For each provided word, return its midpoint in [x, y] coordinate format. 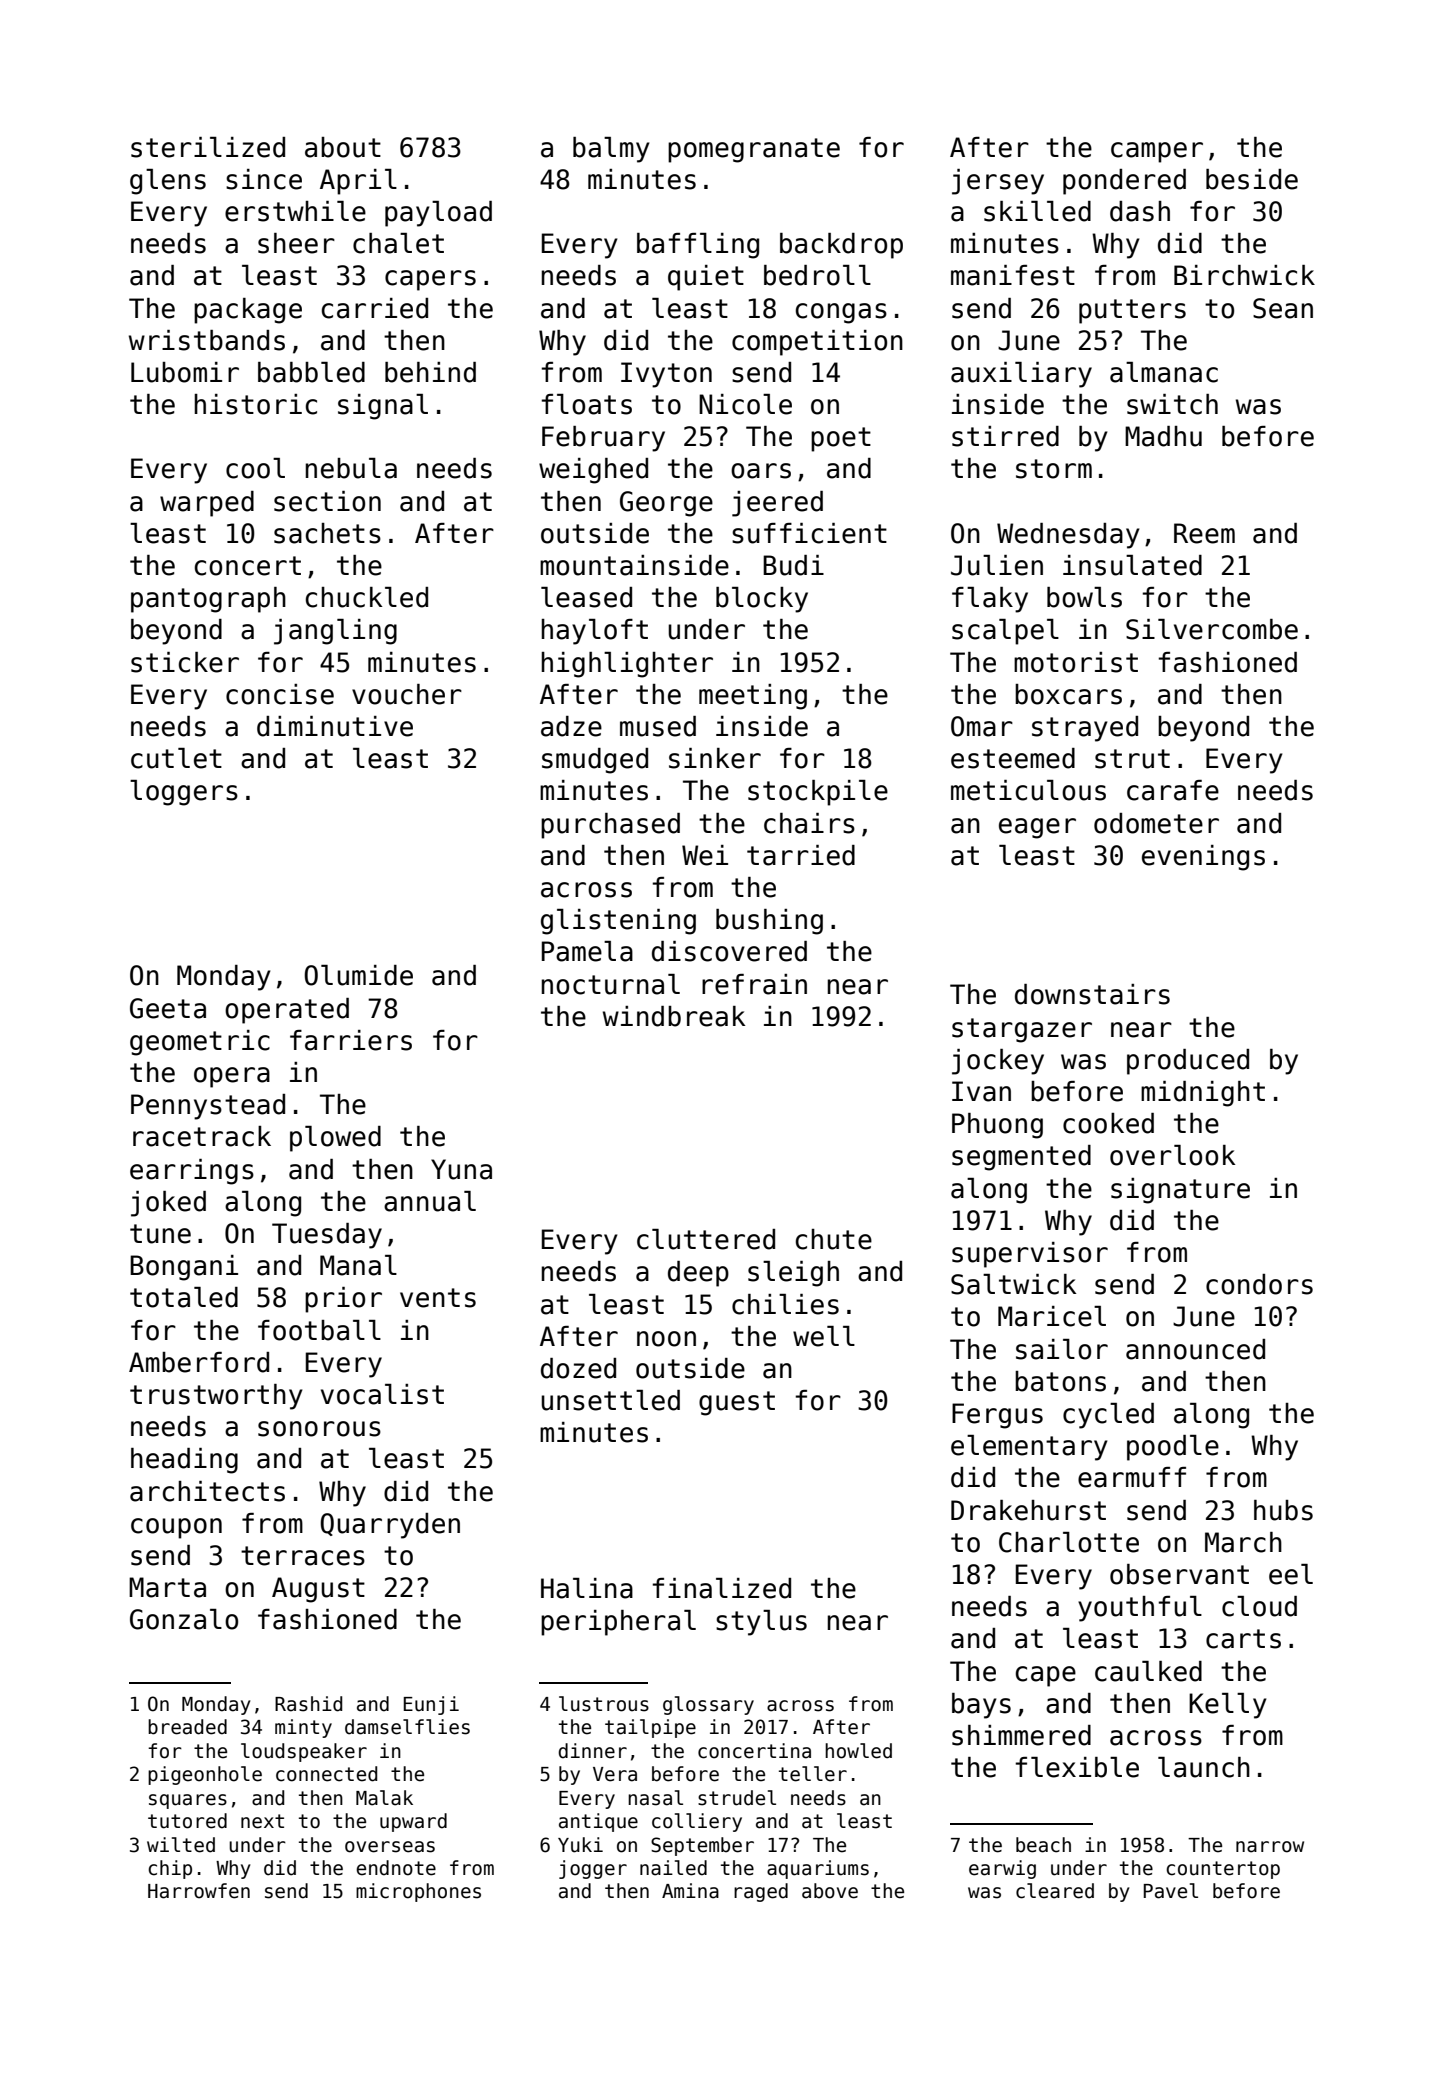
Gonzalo [184, 1619]
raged [761, 1892]
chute [834, 1239]
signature [1180, 1191]
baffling [698, 246]
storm [1054, 469]
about [343, 147]
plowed [335, 1139]
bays [981, 1706]
